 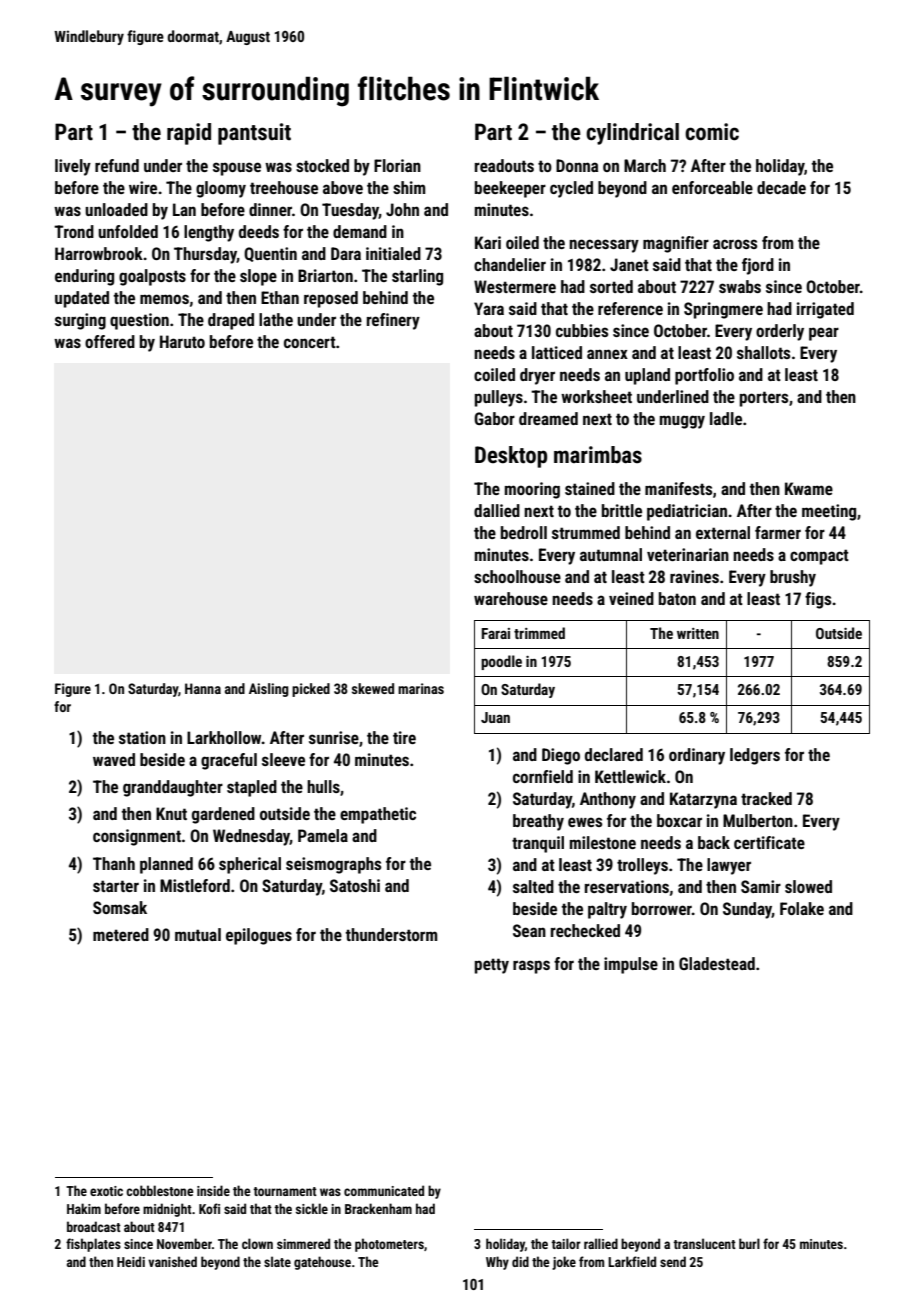 I want to click on send, so click(x=673, y=1261).
